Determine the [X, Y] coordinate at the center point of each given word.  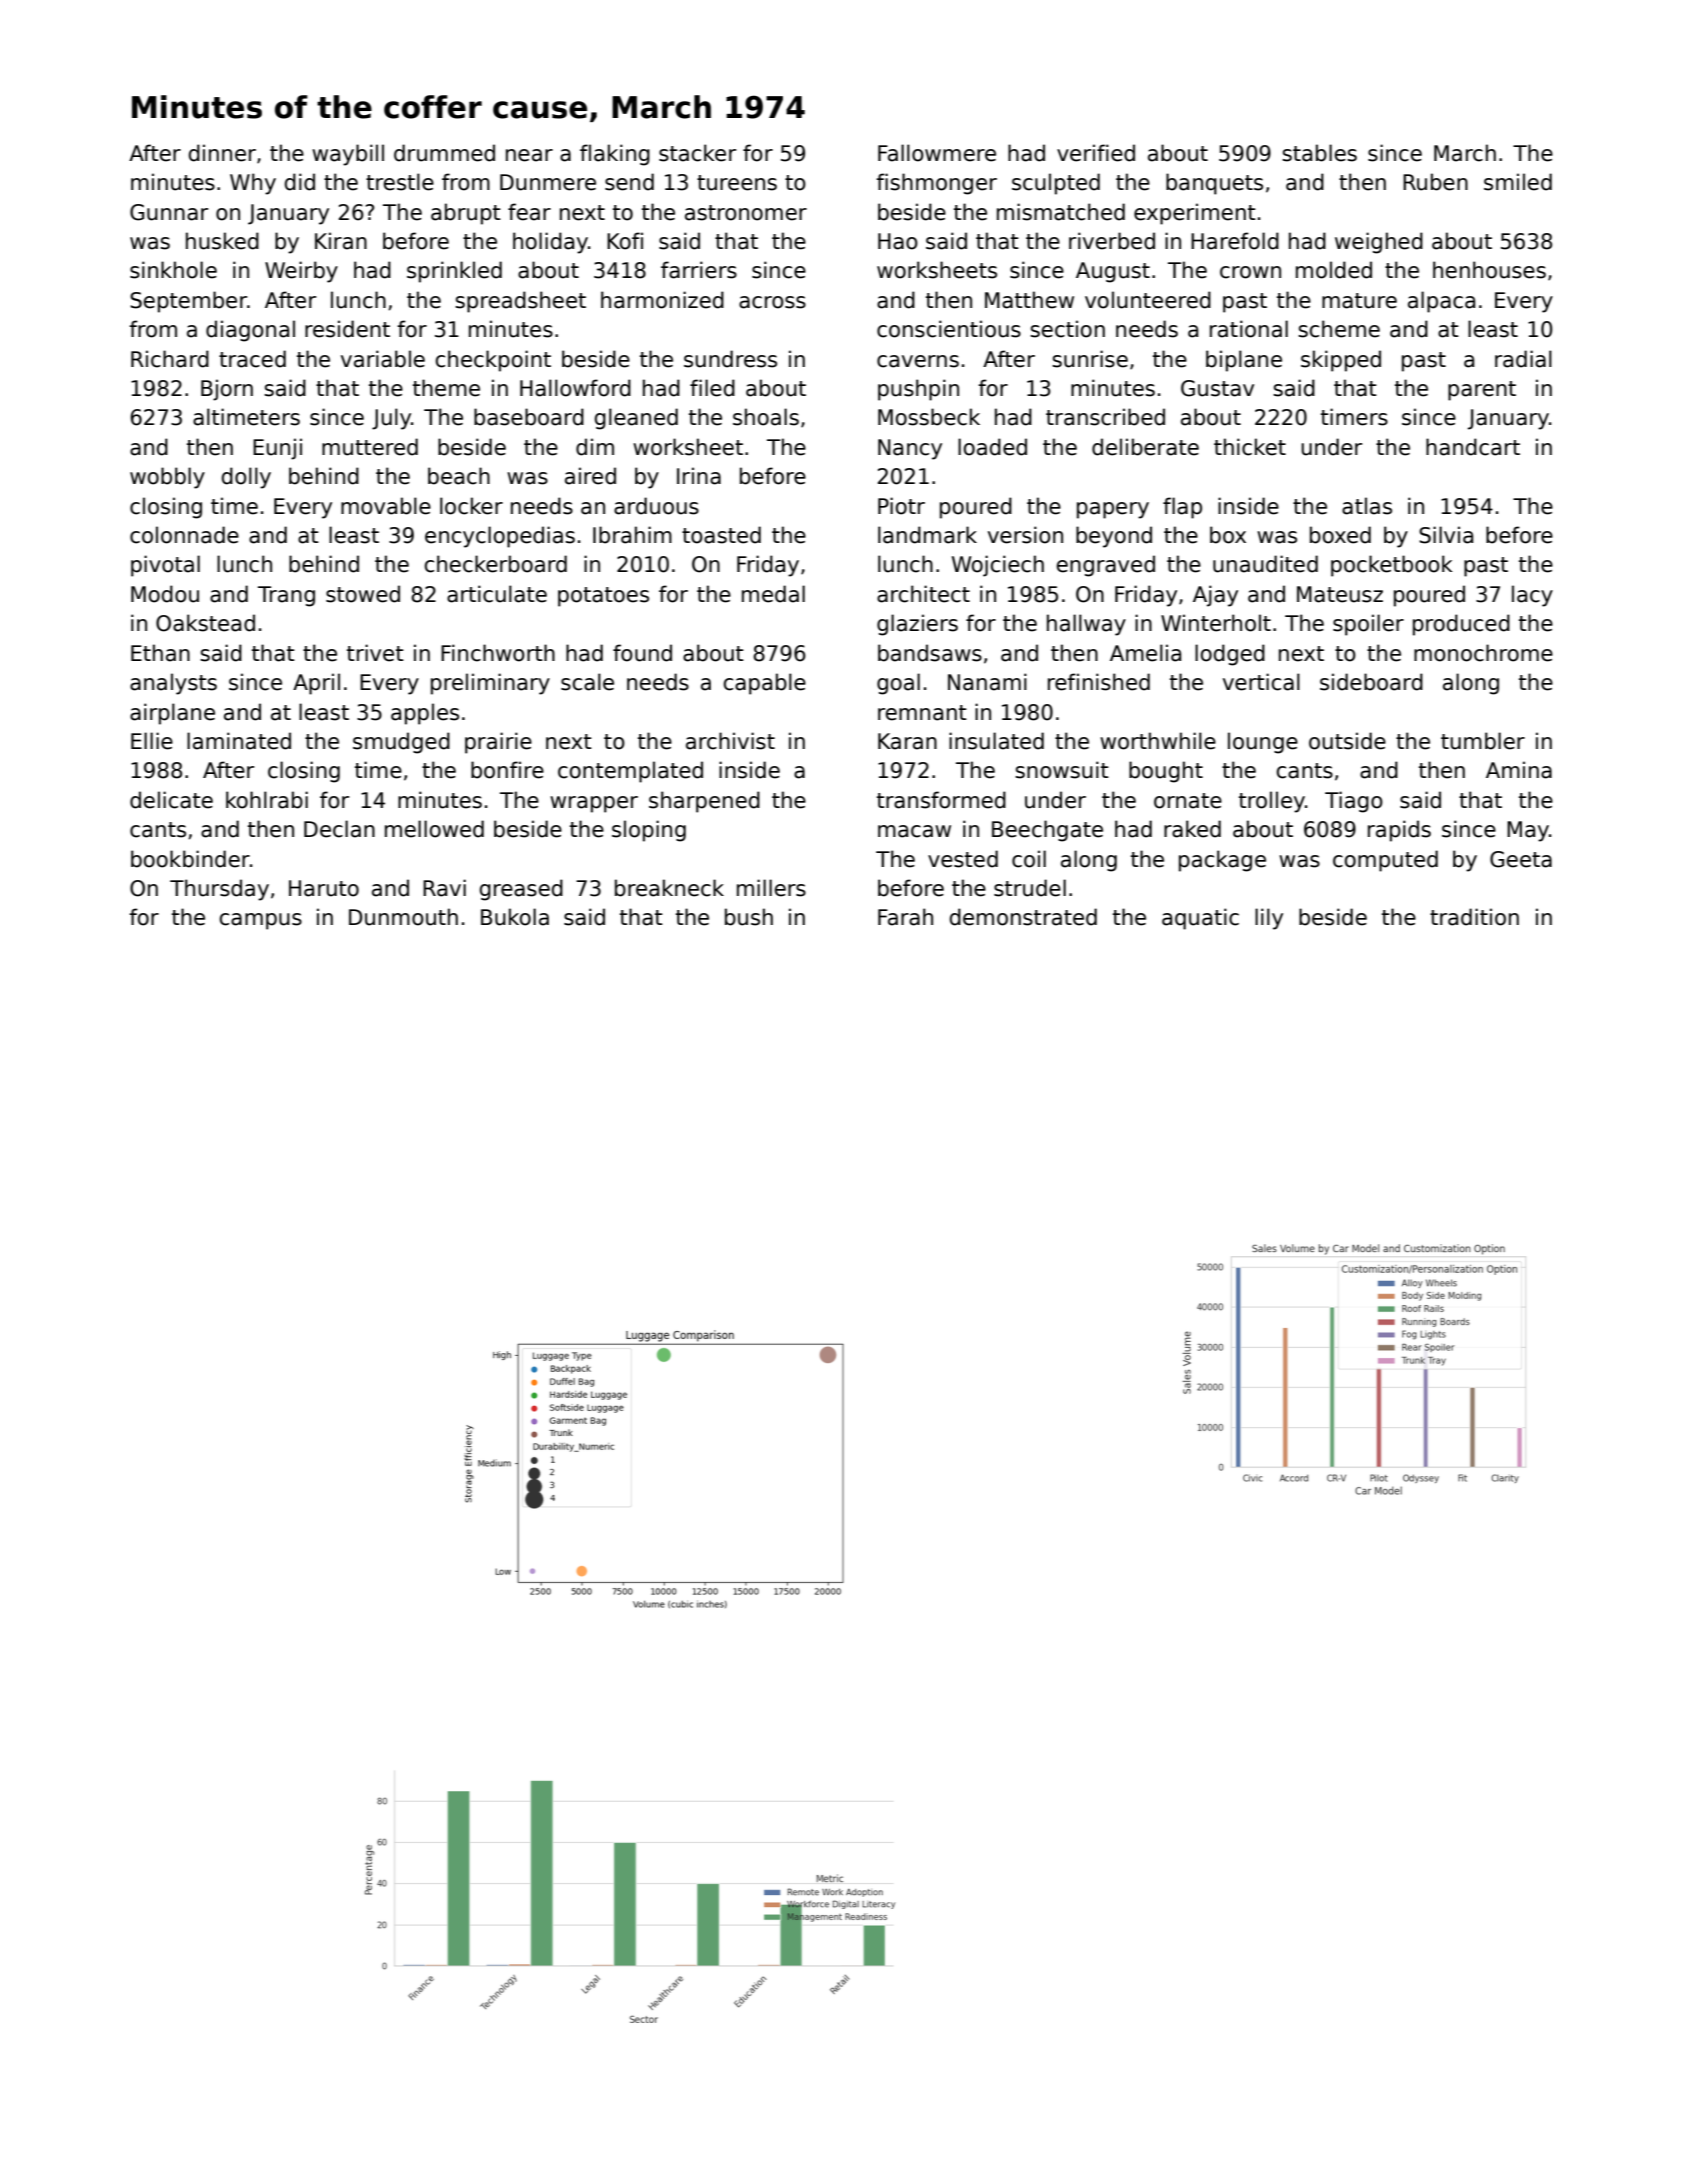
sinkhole [173, 270]
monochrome [1483, 653]
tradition [1474, 917]
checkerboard [496, 564]
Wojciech [998, 566]
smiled [1518, 182]
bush [749, 917]
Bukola [515, 917]
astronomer [746, 213]
